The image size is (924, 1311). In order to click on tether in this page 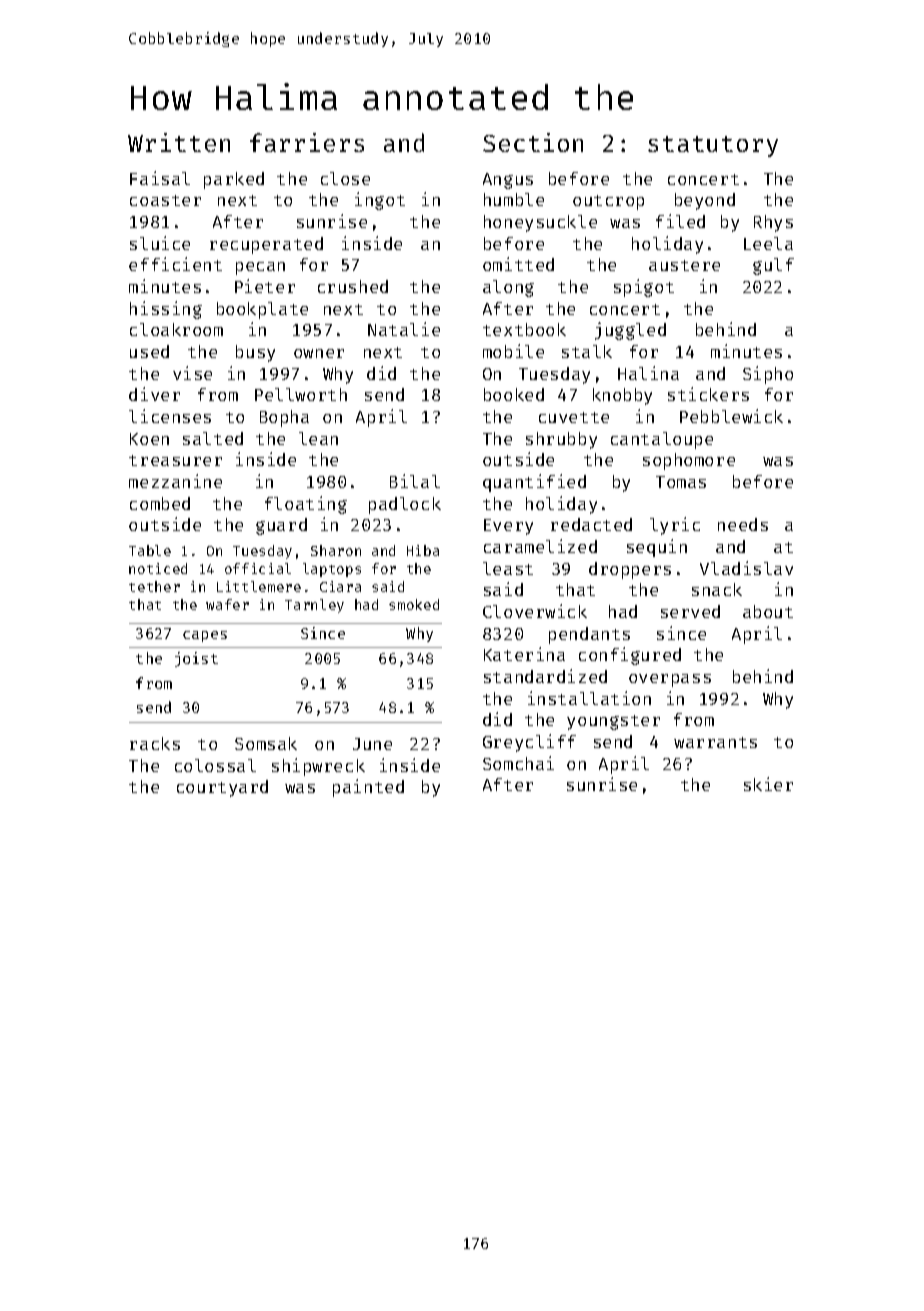, I will do `click(154, 586)`.
